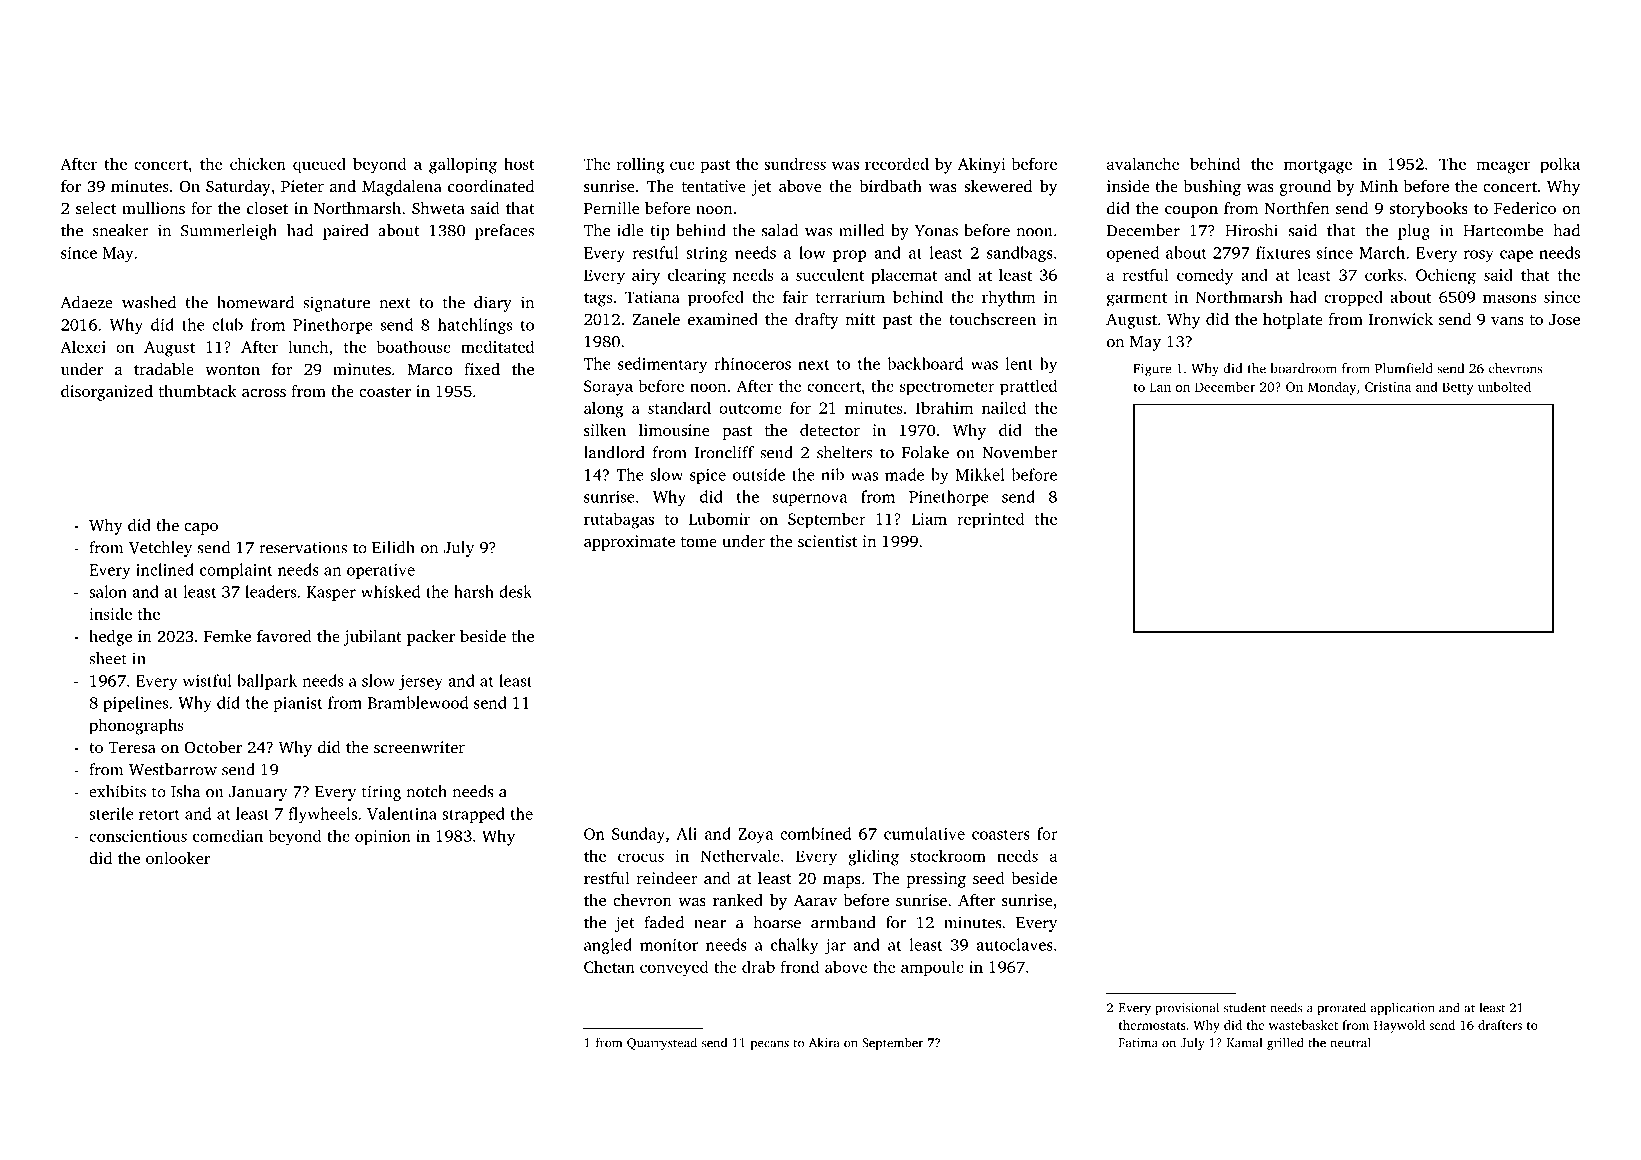  What do you see at coordinates (346, 232) in the document?
I see `paired` at bounding box center [346, 232].
